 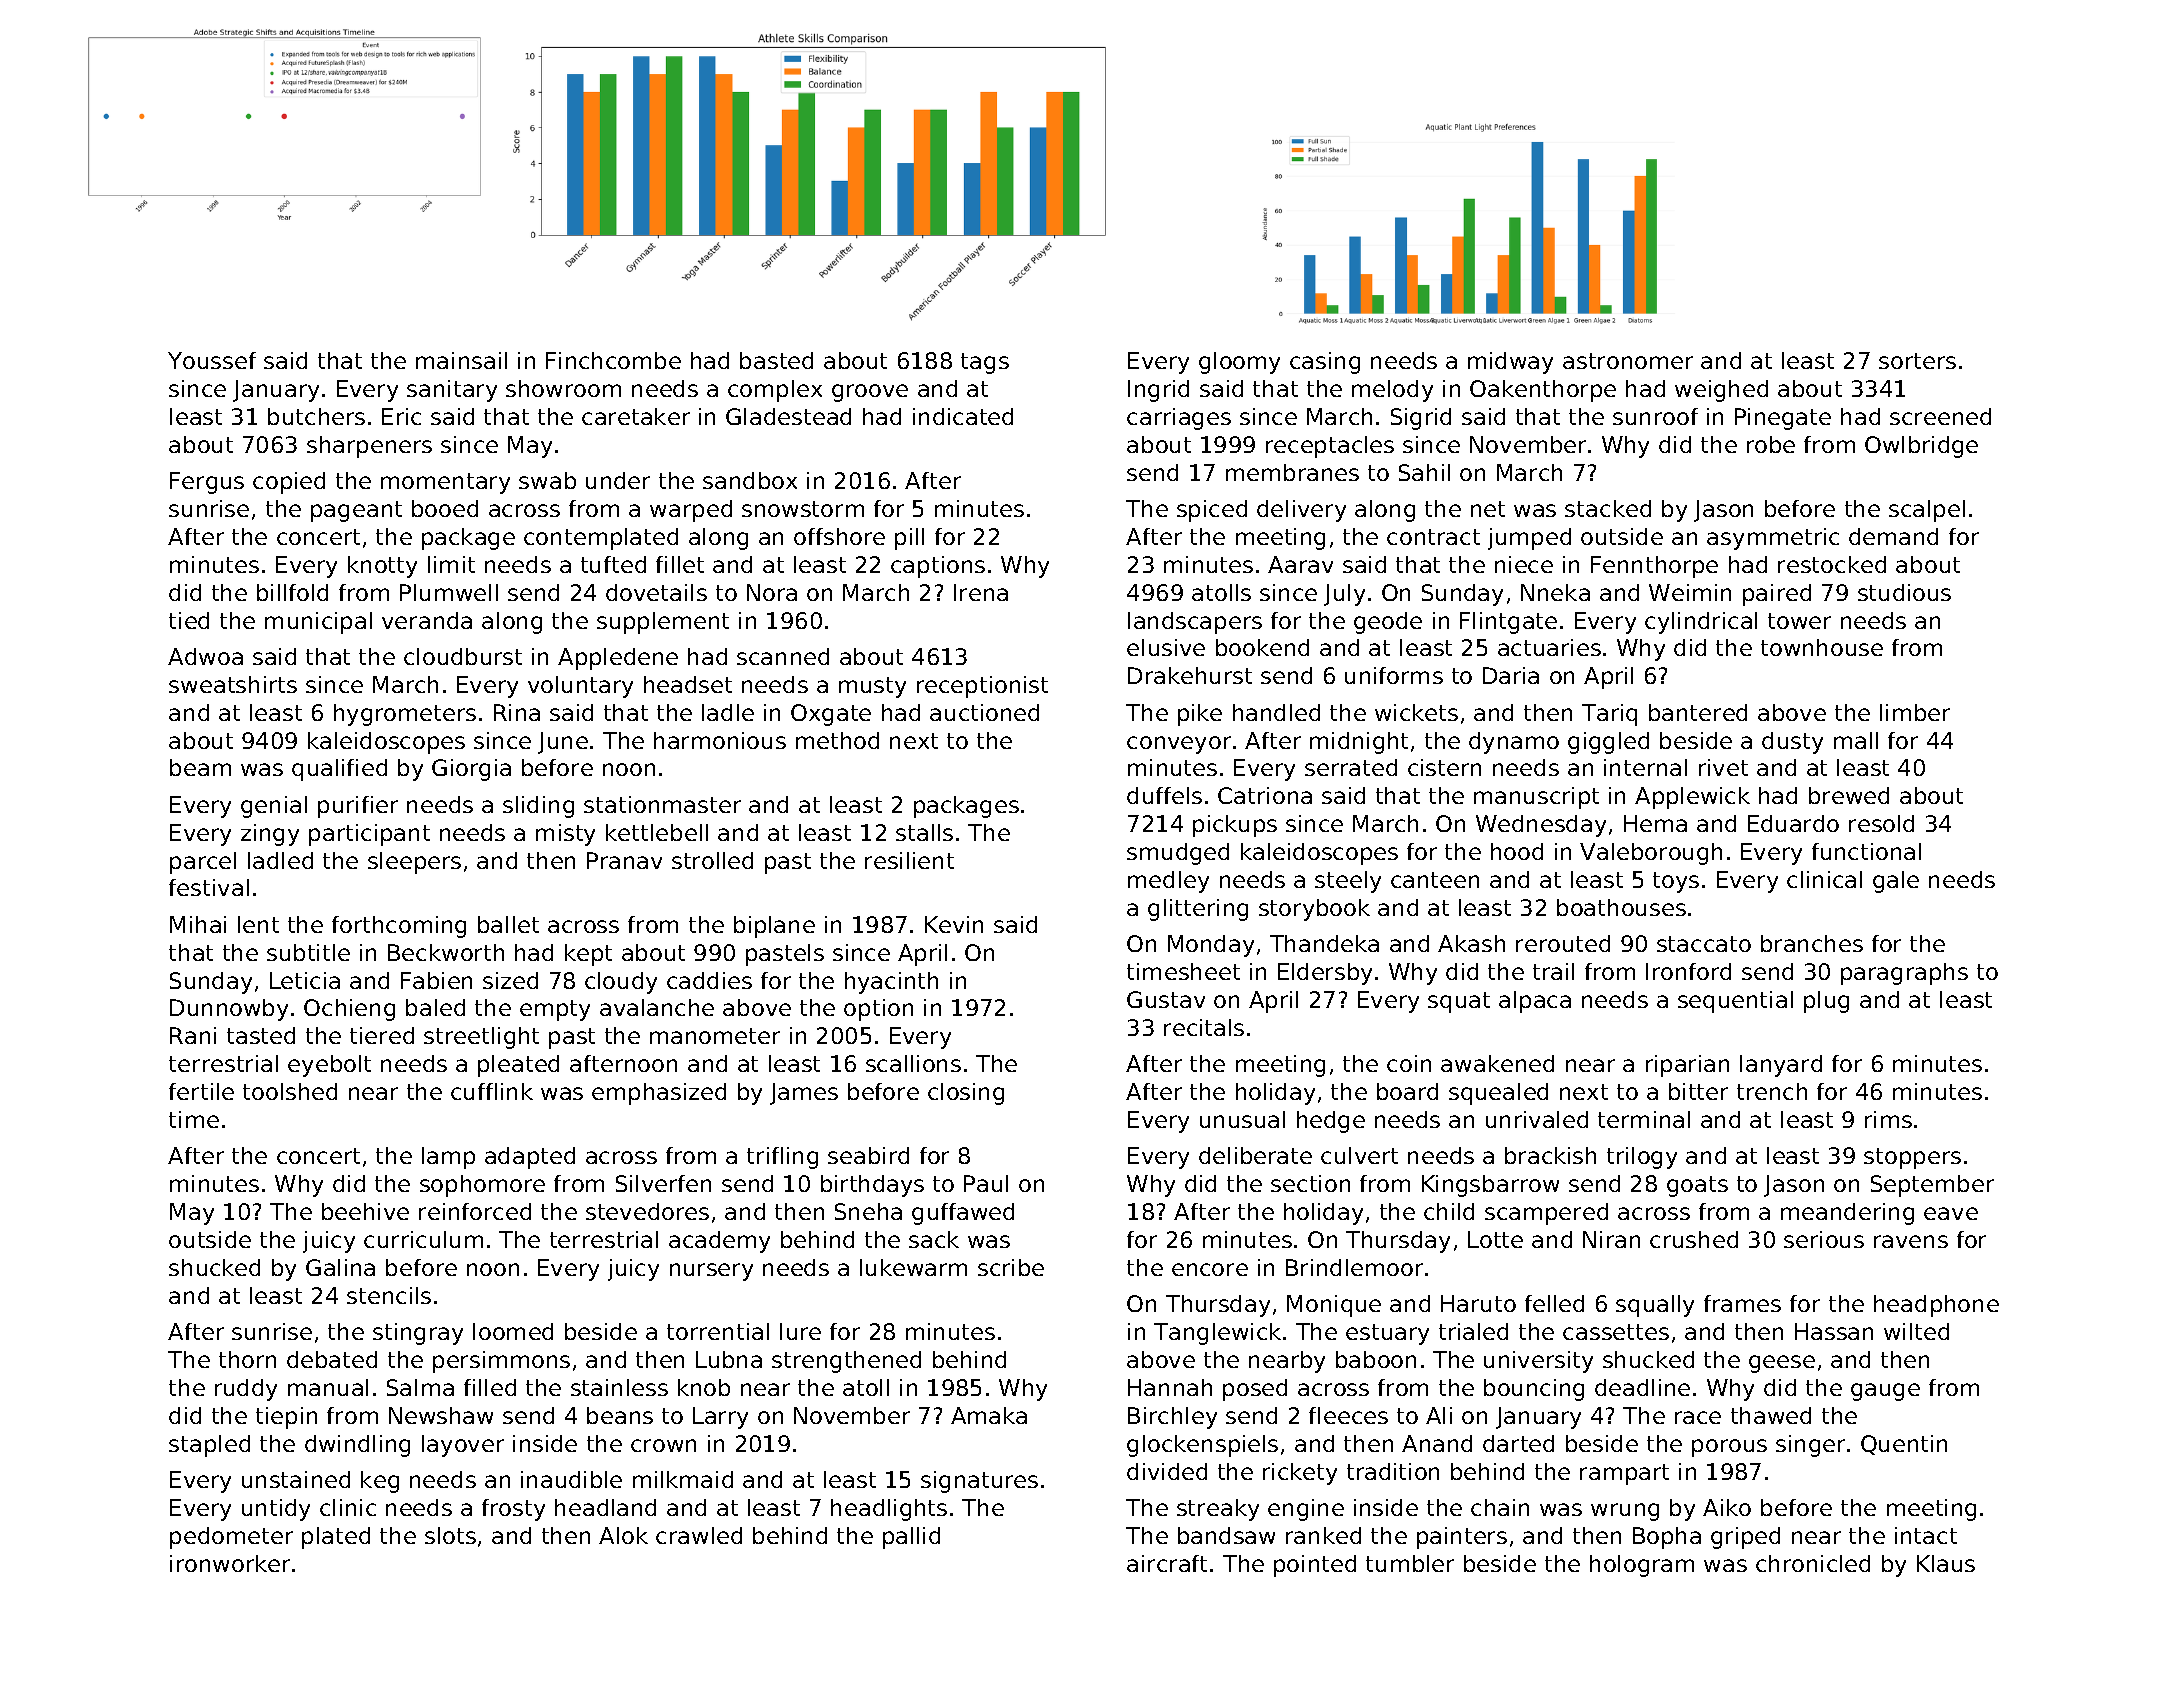 What do you see at coordinates (1198, 910) in the screenshot?
I see `glittering` at bounding box center [1198, 910].
